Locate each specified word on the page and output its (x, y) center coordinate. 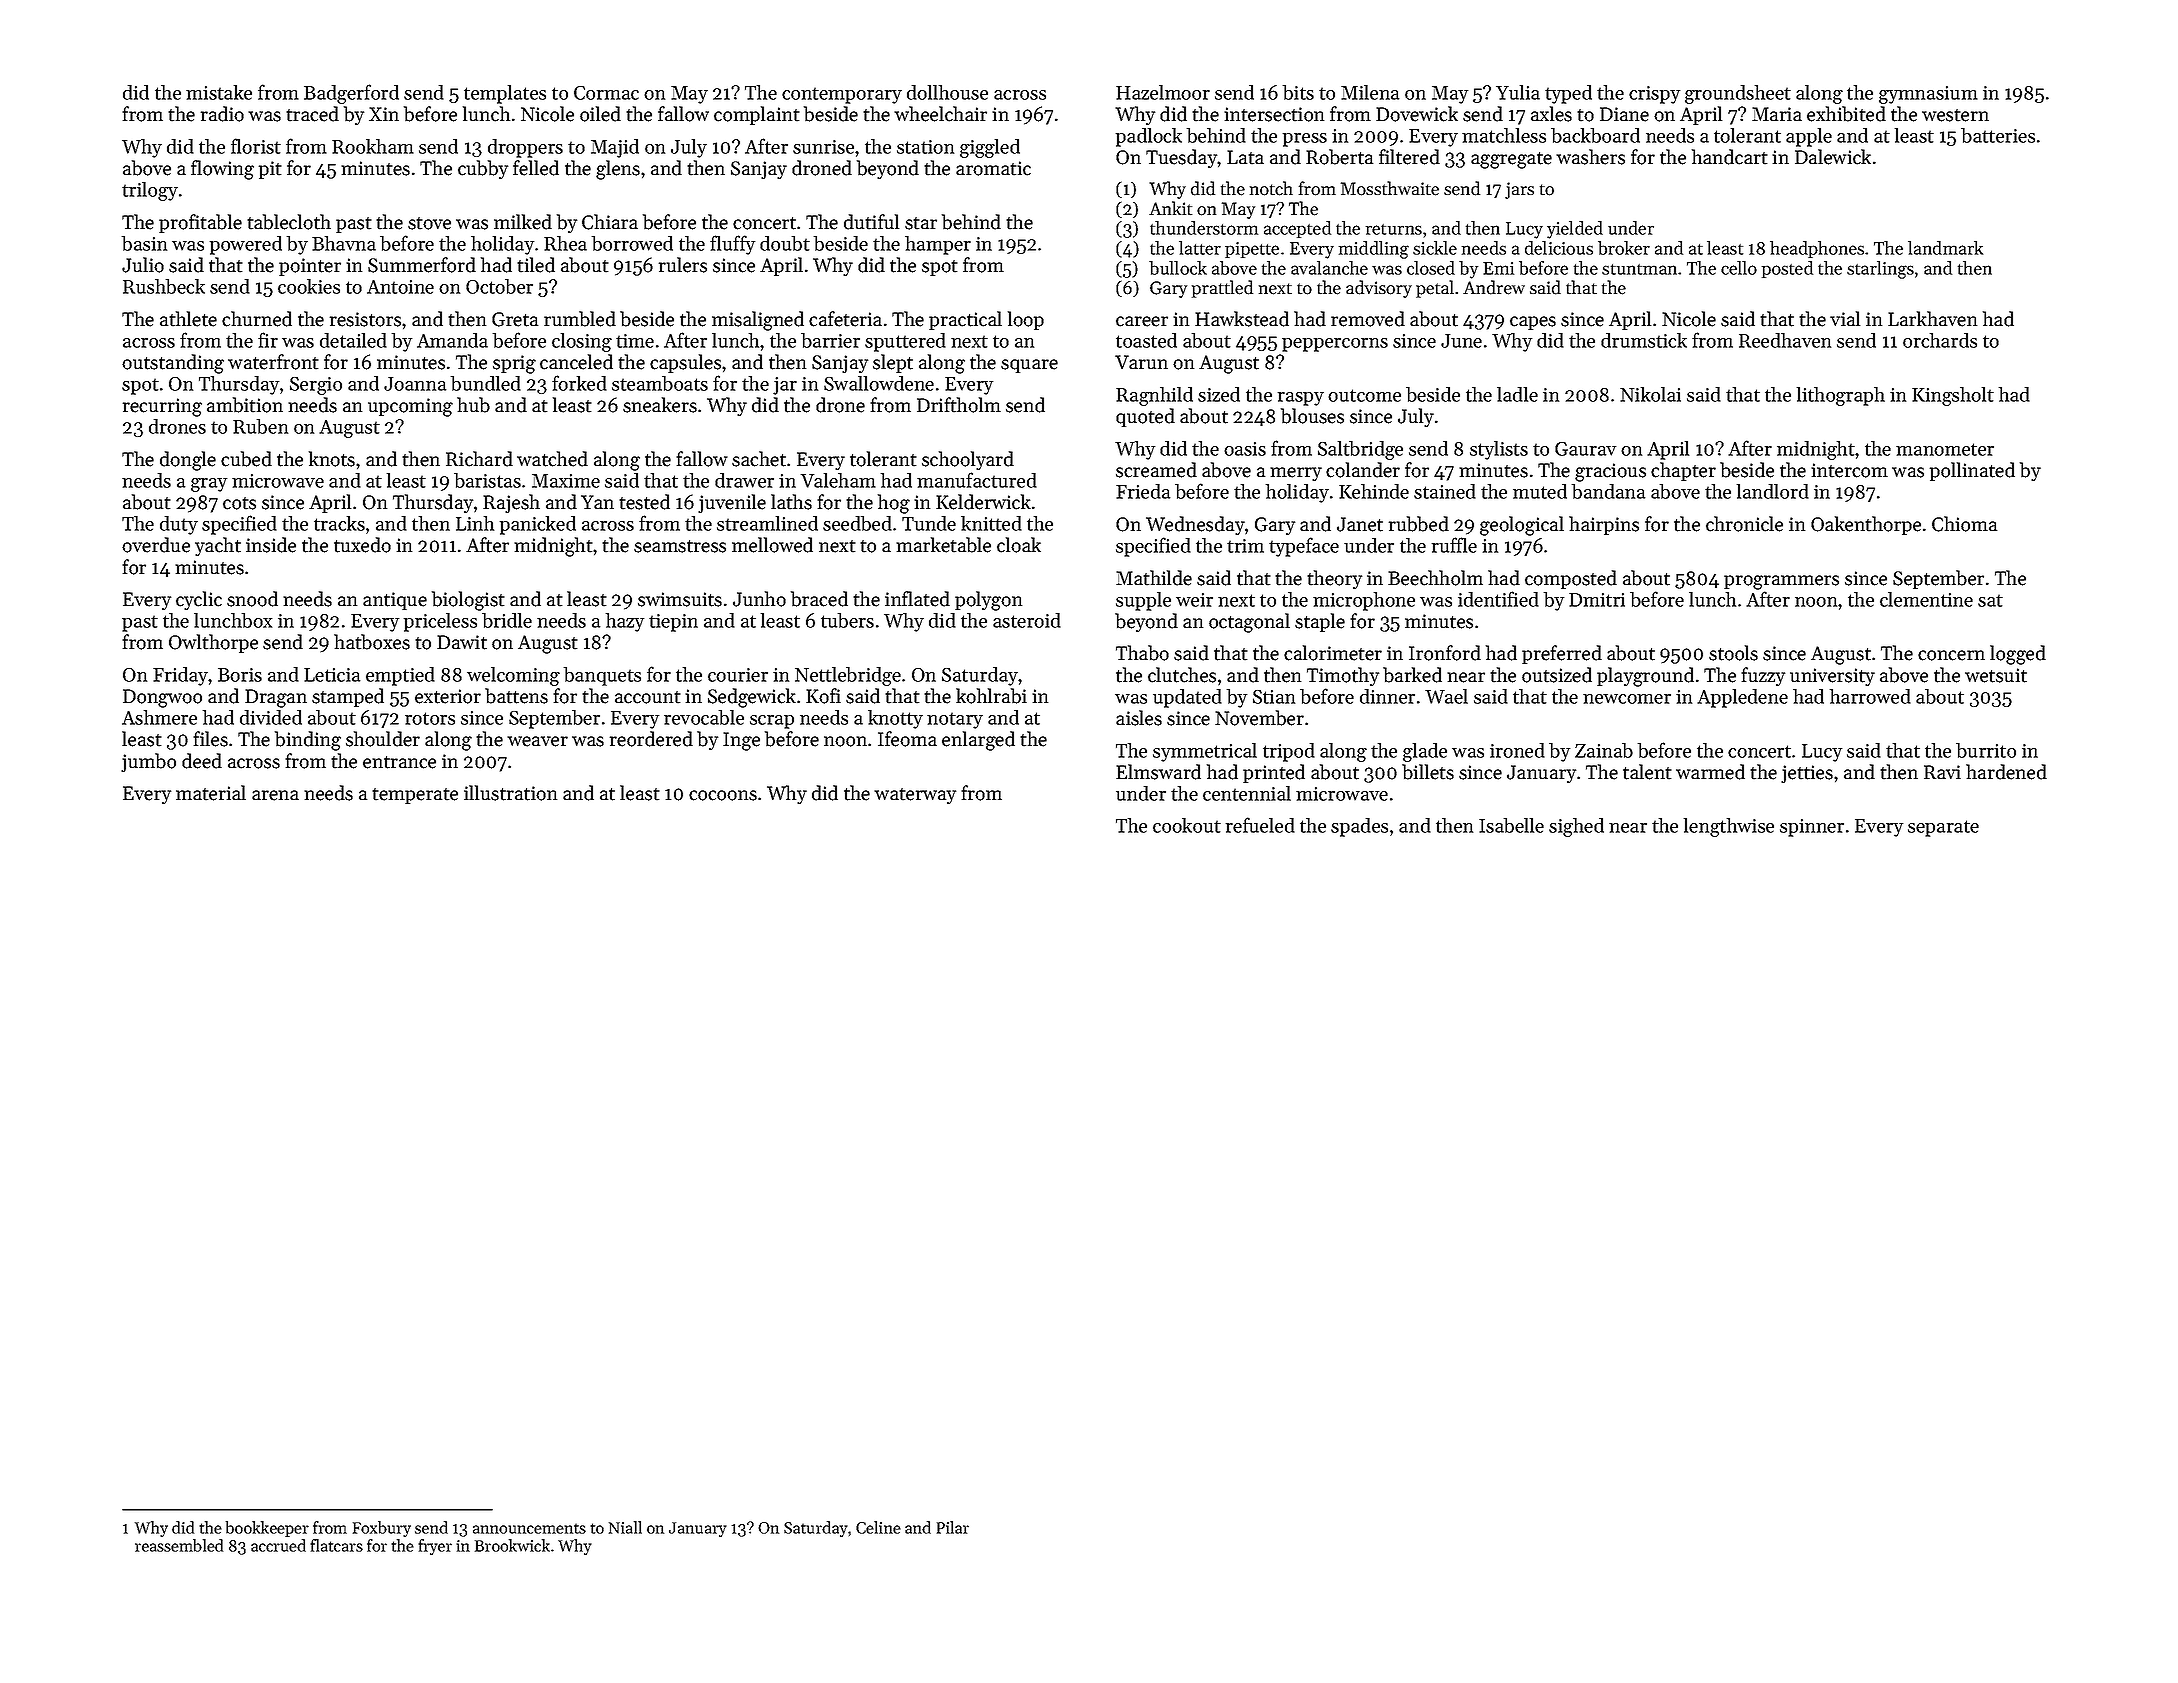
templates (505, 94)
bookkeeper (267, 1529)
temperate (415, 796)
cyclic (199, 600)
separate (1943, 828)
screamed (1156, 470)
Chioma (1964, 524)
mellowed (772, 545)
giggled (990, 148)
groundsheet (1738, 94)
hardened (2006, 772)
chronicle (1744, 524)
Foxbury (382, 1529)
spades (1359, 827)
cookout (1187, 825)
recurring (162, 407)
